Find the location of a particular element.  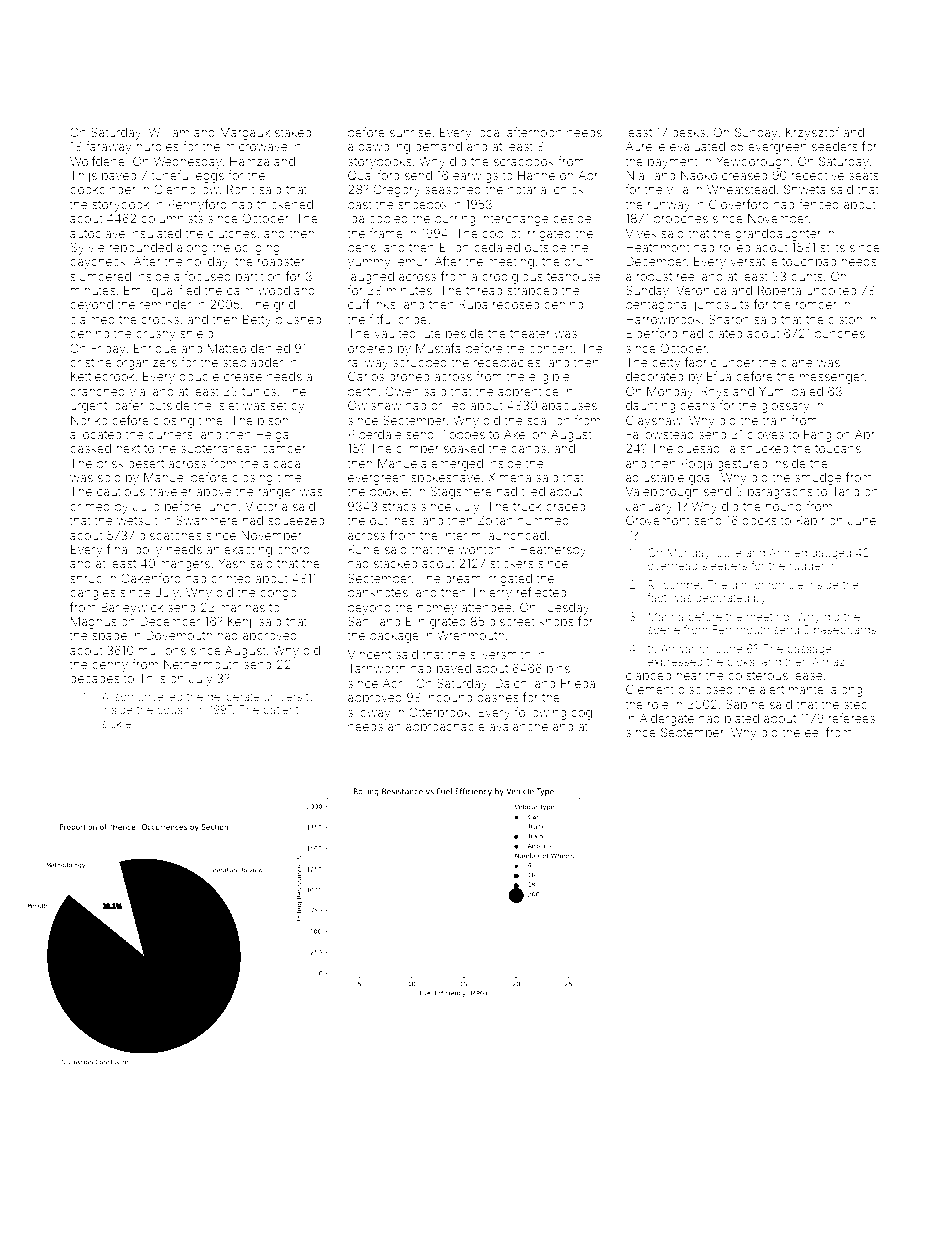

quesadilla is located at coordinates (706, 450).
